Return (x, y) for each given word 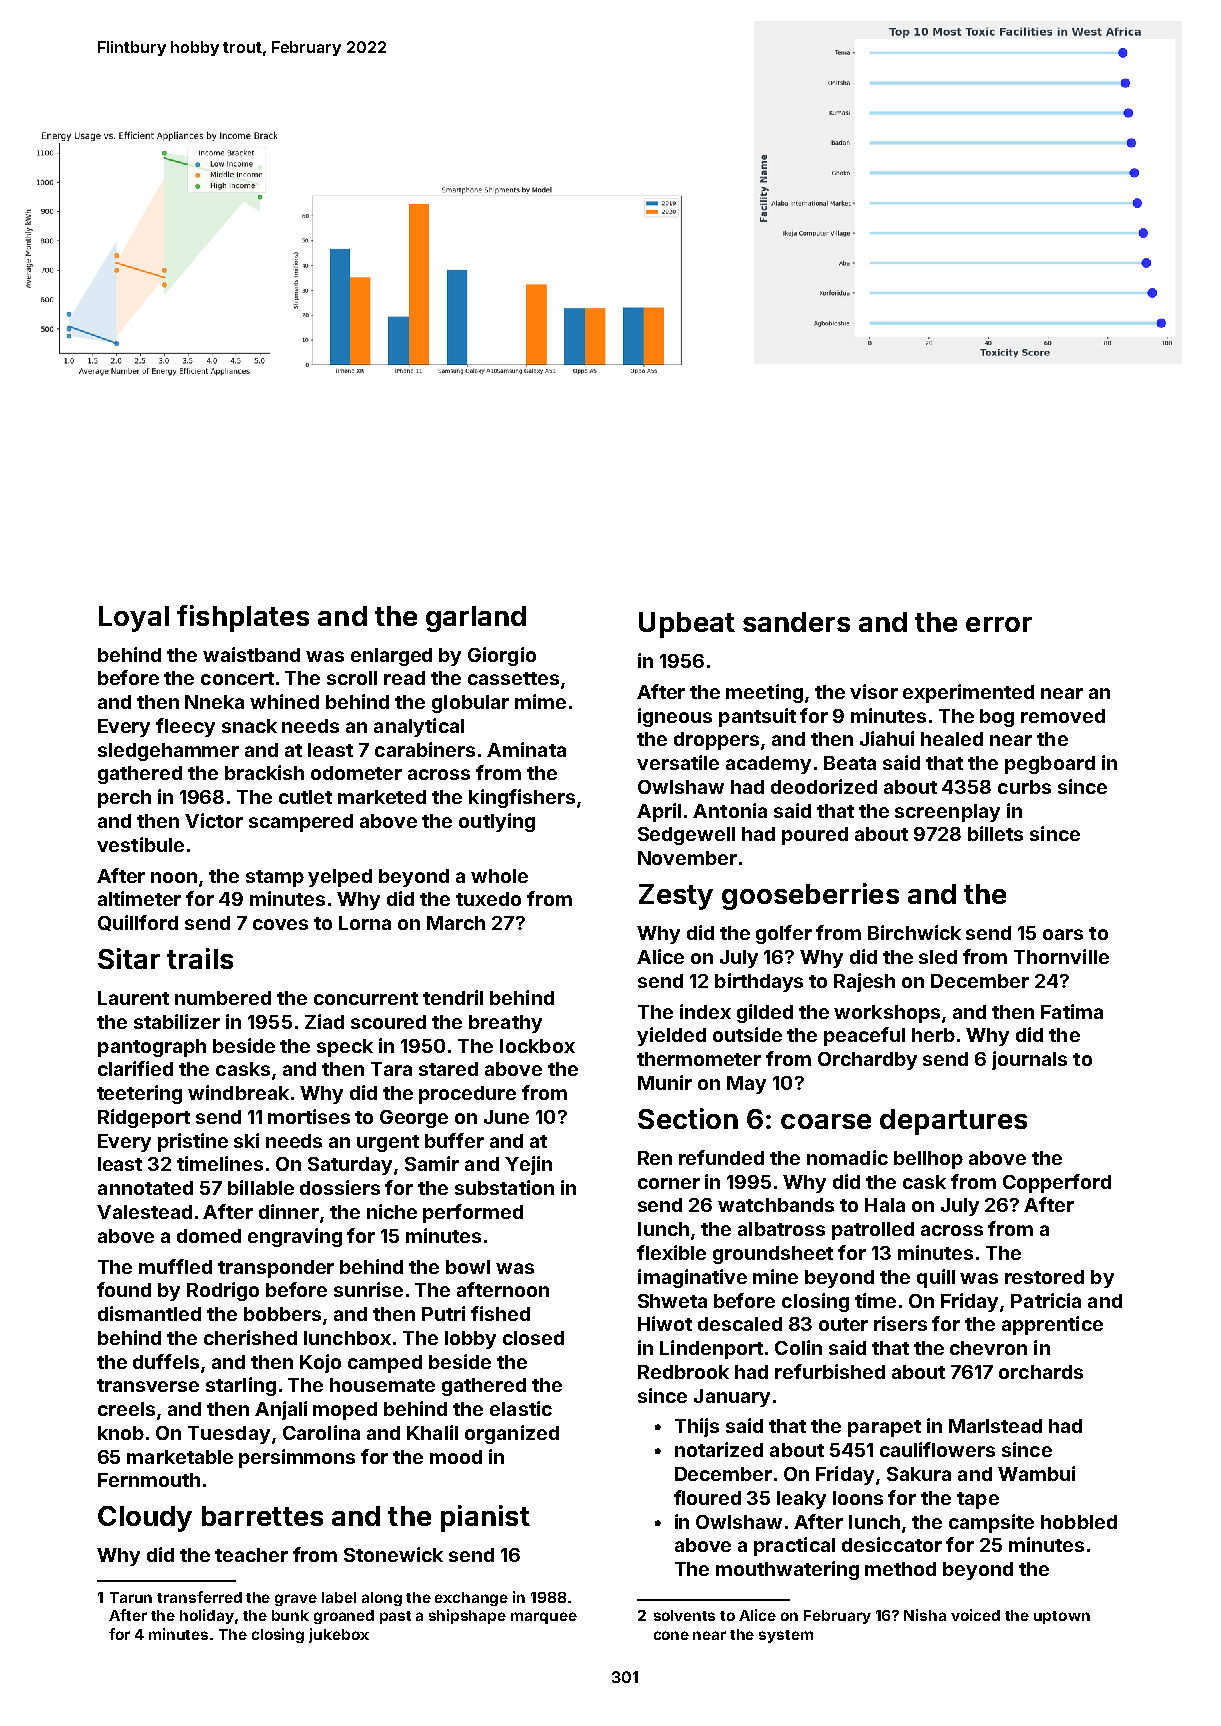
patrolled (873, 1231)
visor (874, 691)
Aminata (526, 749)
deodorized (824, 786)
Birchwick (914, 932)
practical (794, 1546)
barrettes (262, 1516)
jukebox (339, 1635)
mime (540, 701)
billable (261, 1187)
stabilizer (177, 1021)
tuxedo (488, 899)
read (404, 678)
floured (707, 1497)
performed (473, 1213)
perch (124, 799)
